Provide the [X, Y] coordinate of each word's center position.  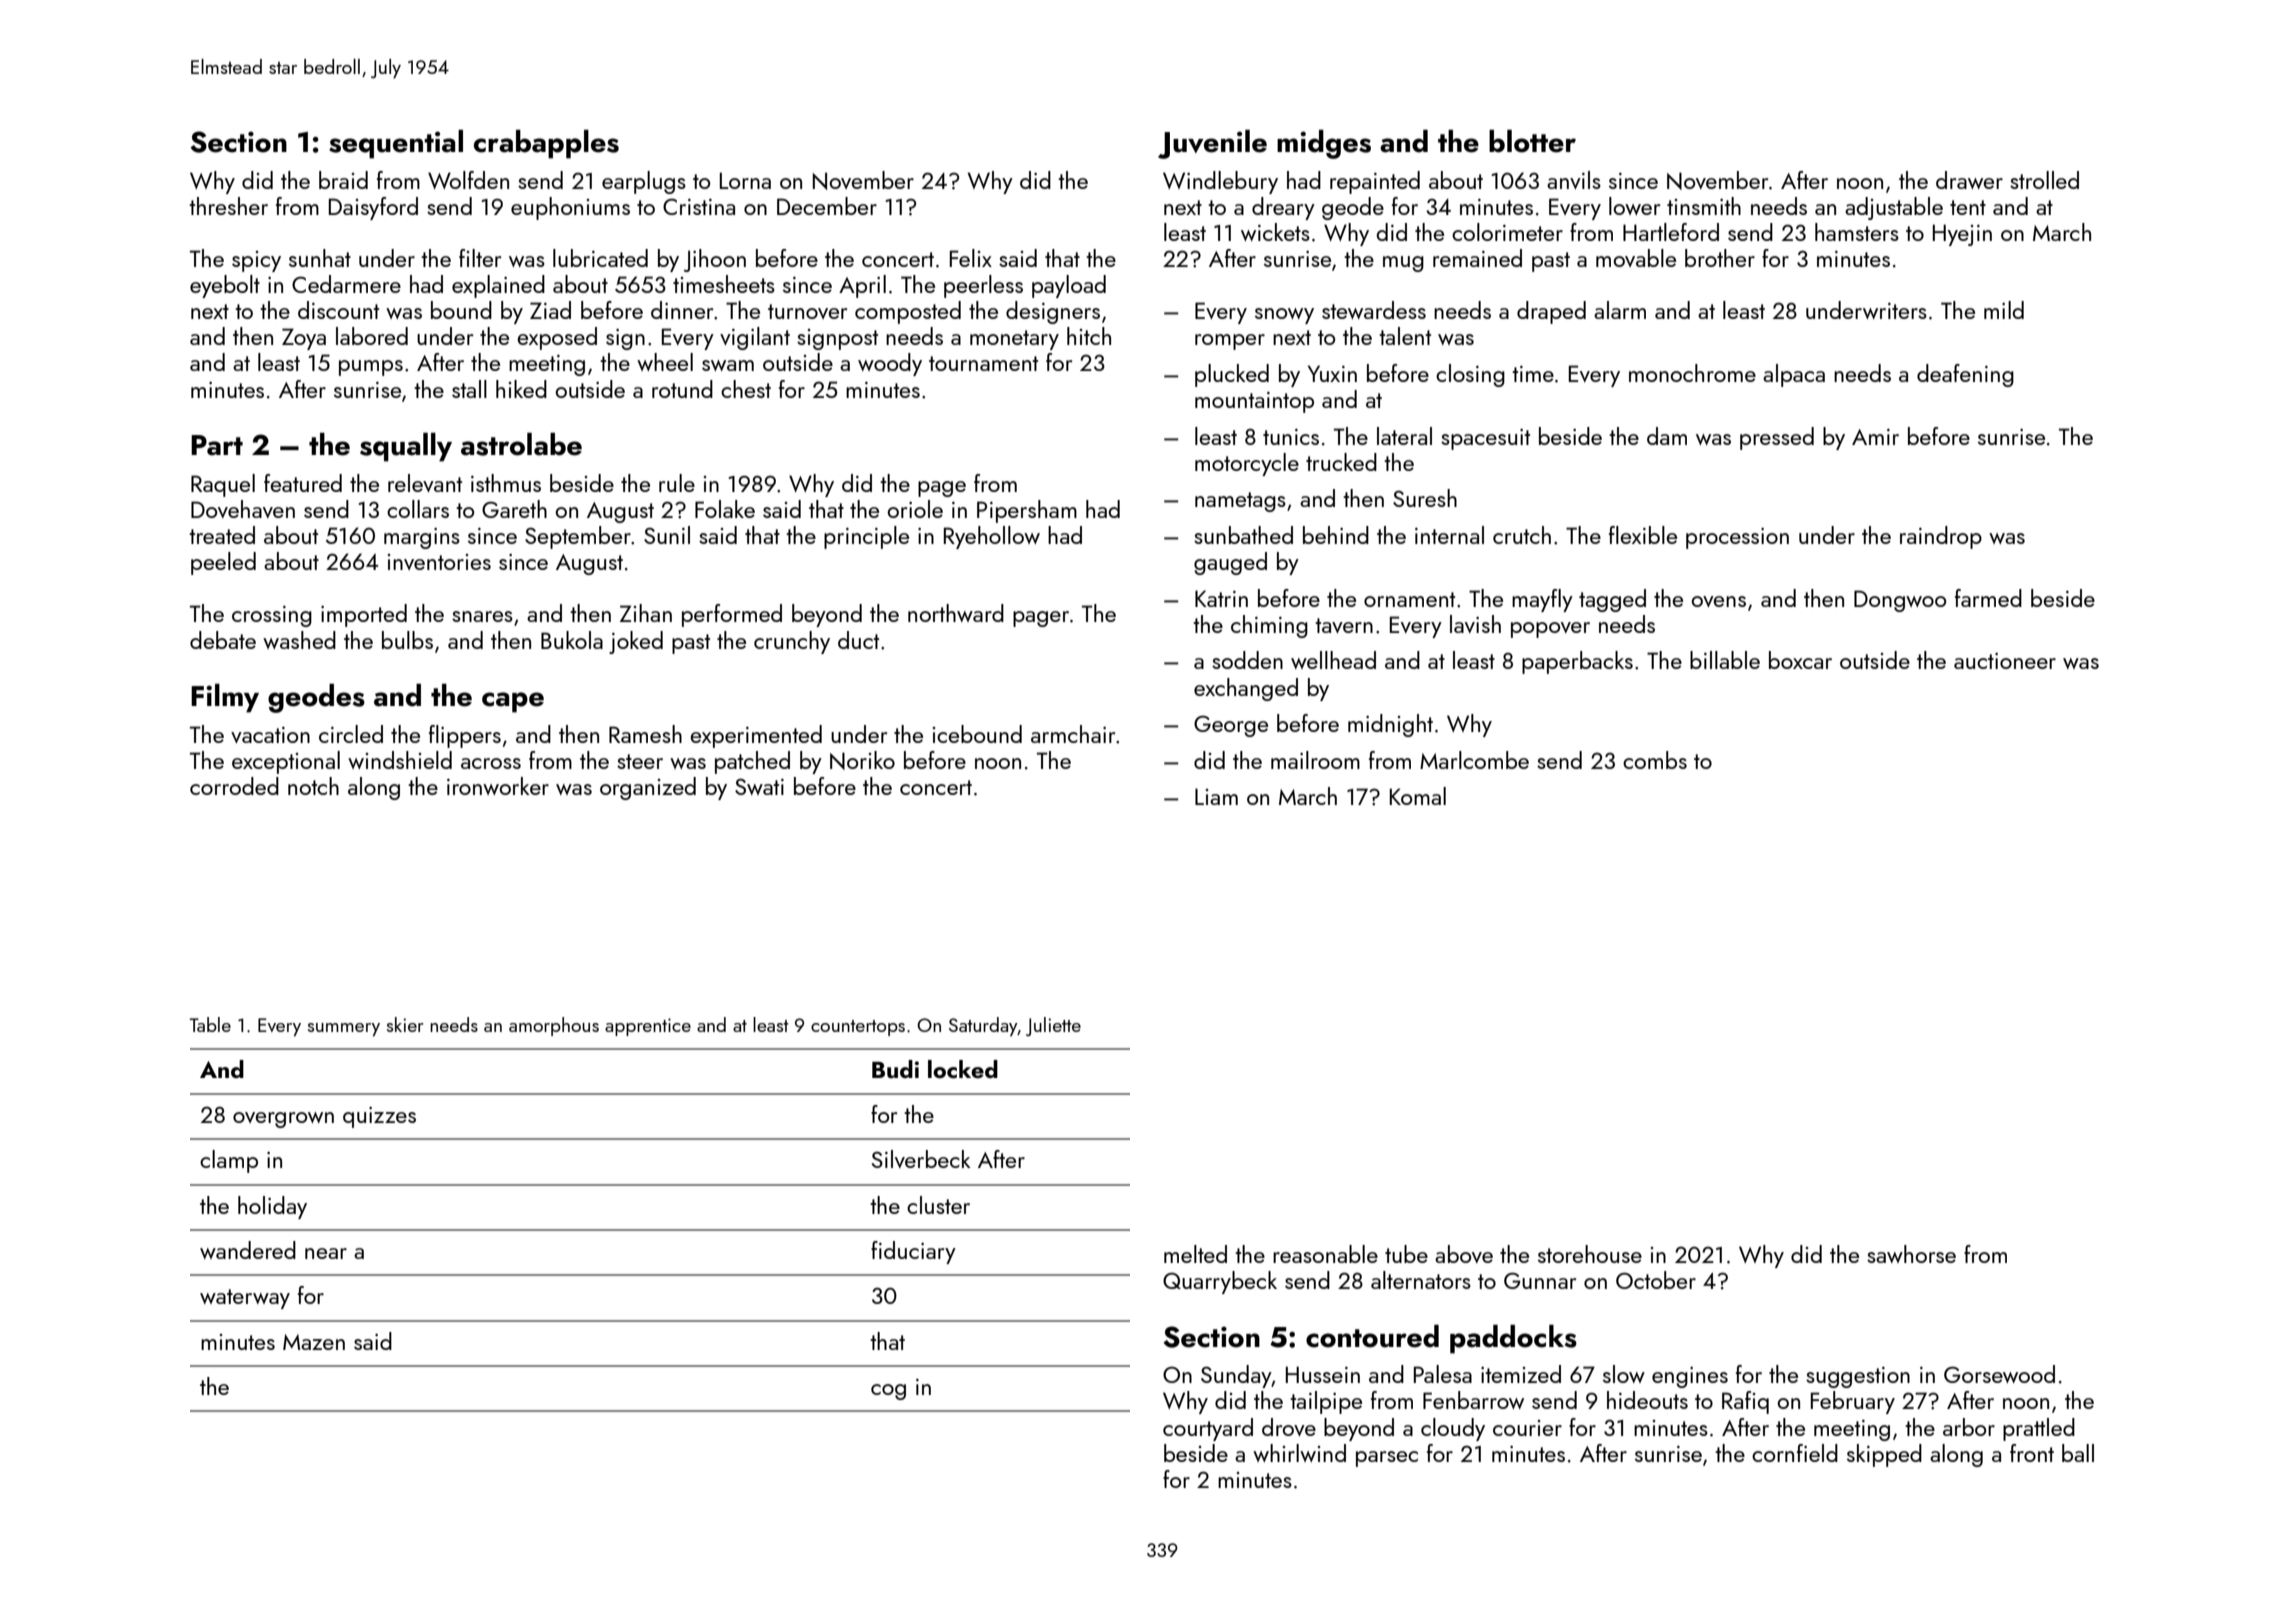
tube [1406, 1254]
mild [2004, 310]
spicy [256, 261]
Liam [1216, 796]
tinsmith [1704, 206]
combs [1655, 760]
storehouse [1590, 1254]
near [326, 1253]
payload [1069, 286]
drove [1289, 1427]
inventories [439, 562]
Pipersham [1027, 511]
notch [313, 786]
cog [888, 1392]
